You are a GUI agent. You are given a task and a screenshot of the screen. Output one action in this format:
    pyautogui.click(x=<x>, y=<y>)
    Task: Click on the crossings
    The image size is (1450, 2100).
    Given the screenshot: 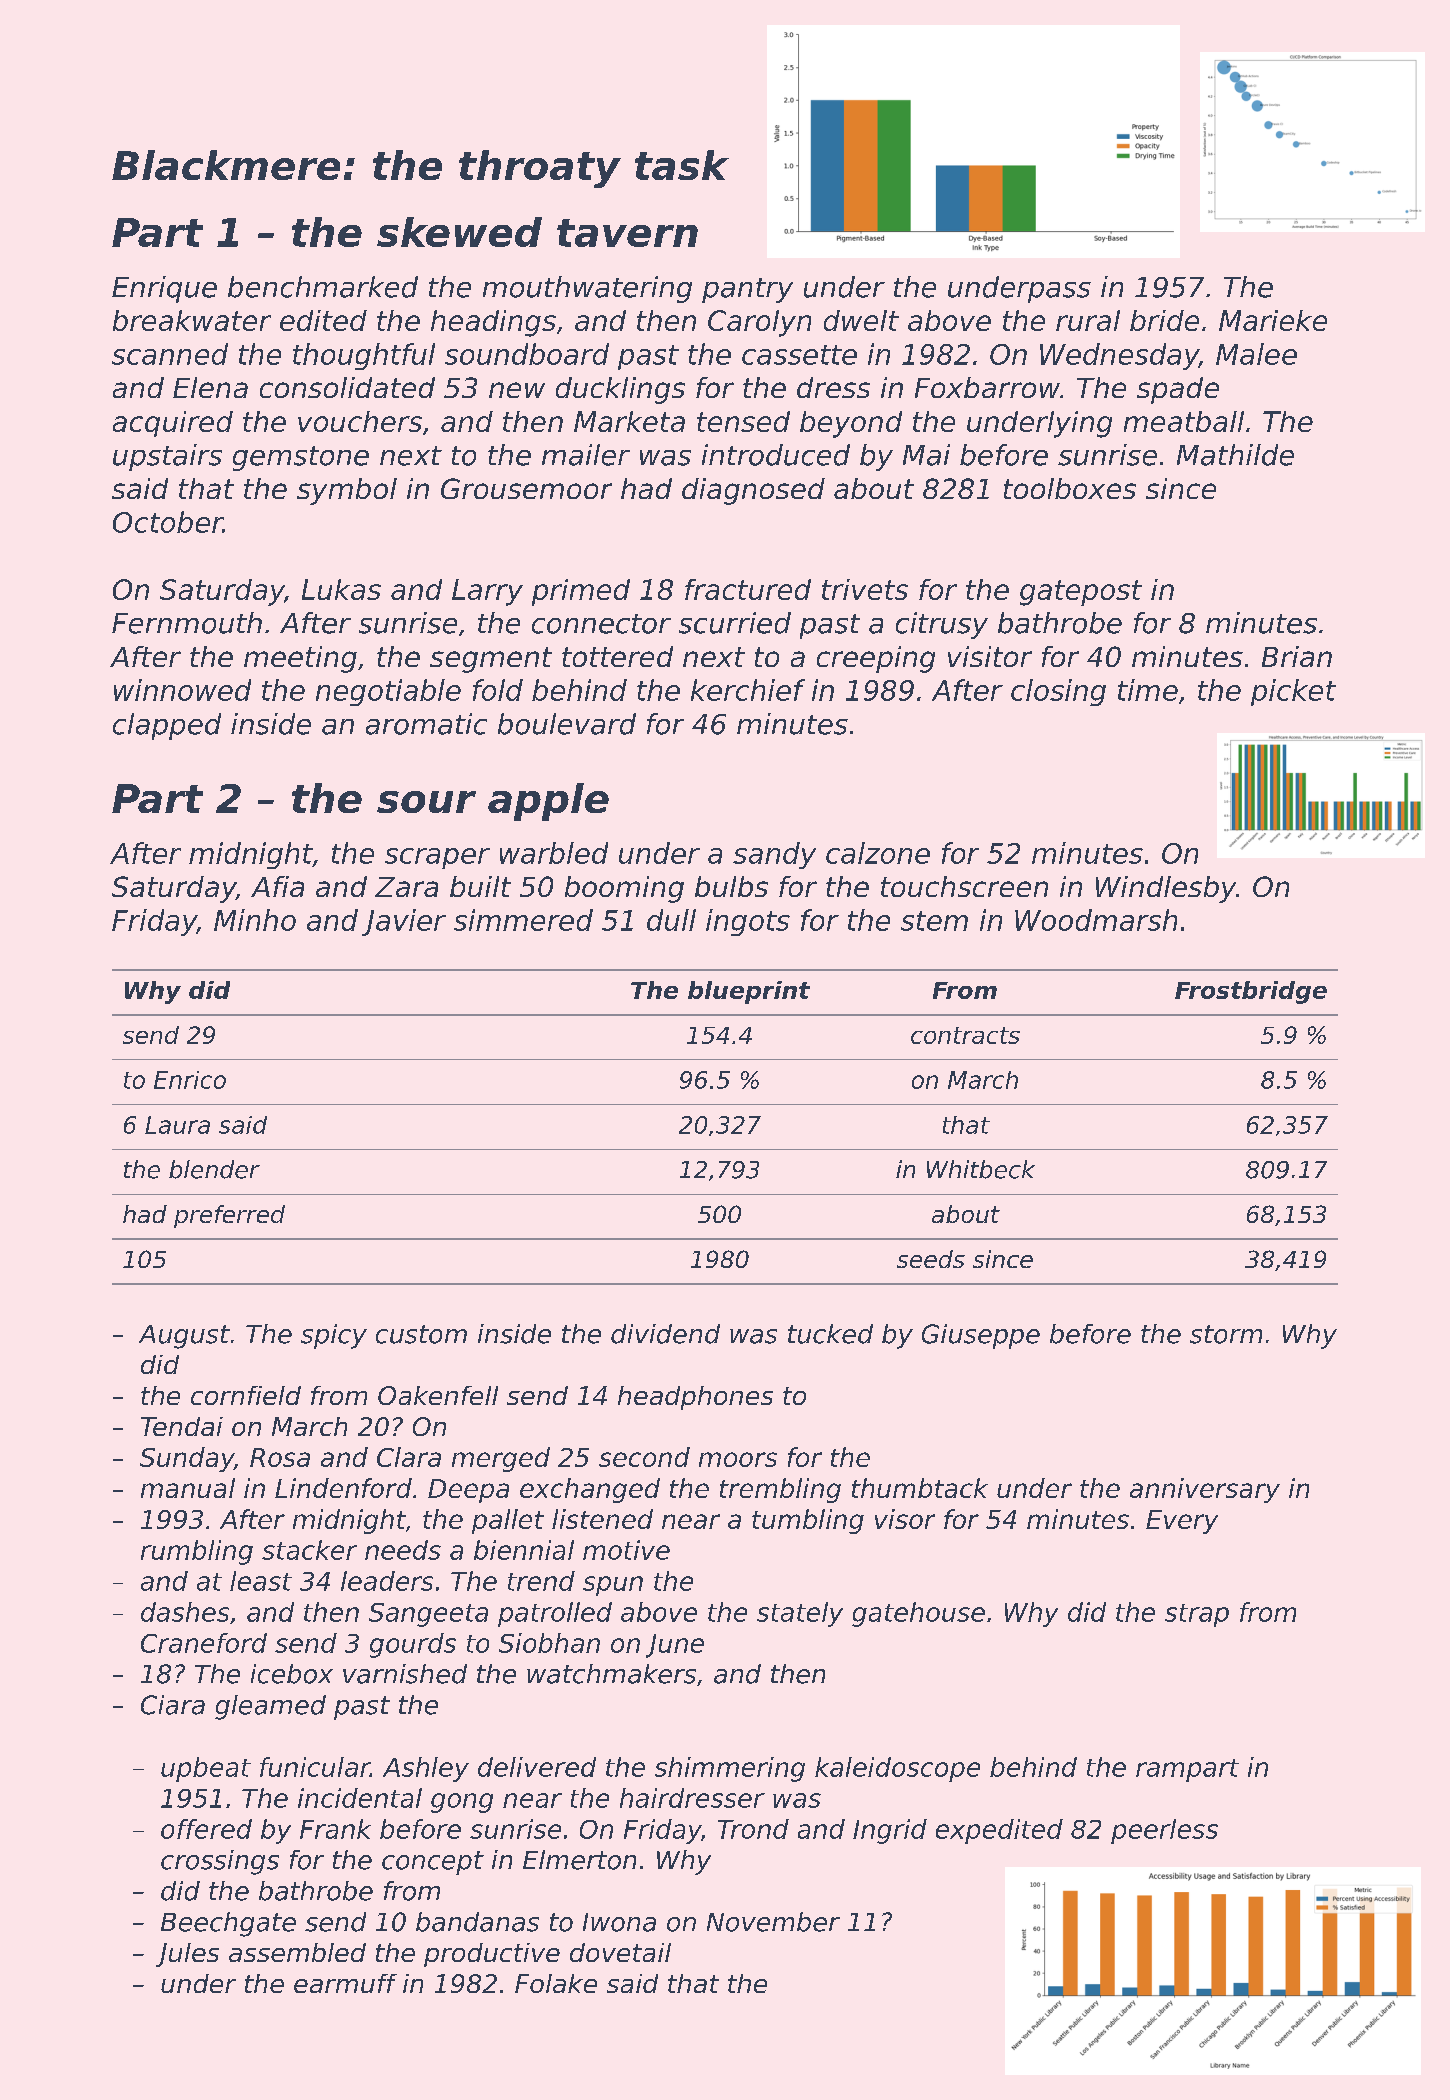 What is the action you would take?
    pyautogui.click(x=220, y=1862)
